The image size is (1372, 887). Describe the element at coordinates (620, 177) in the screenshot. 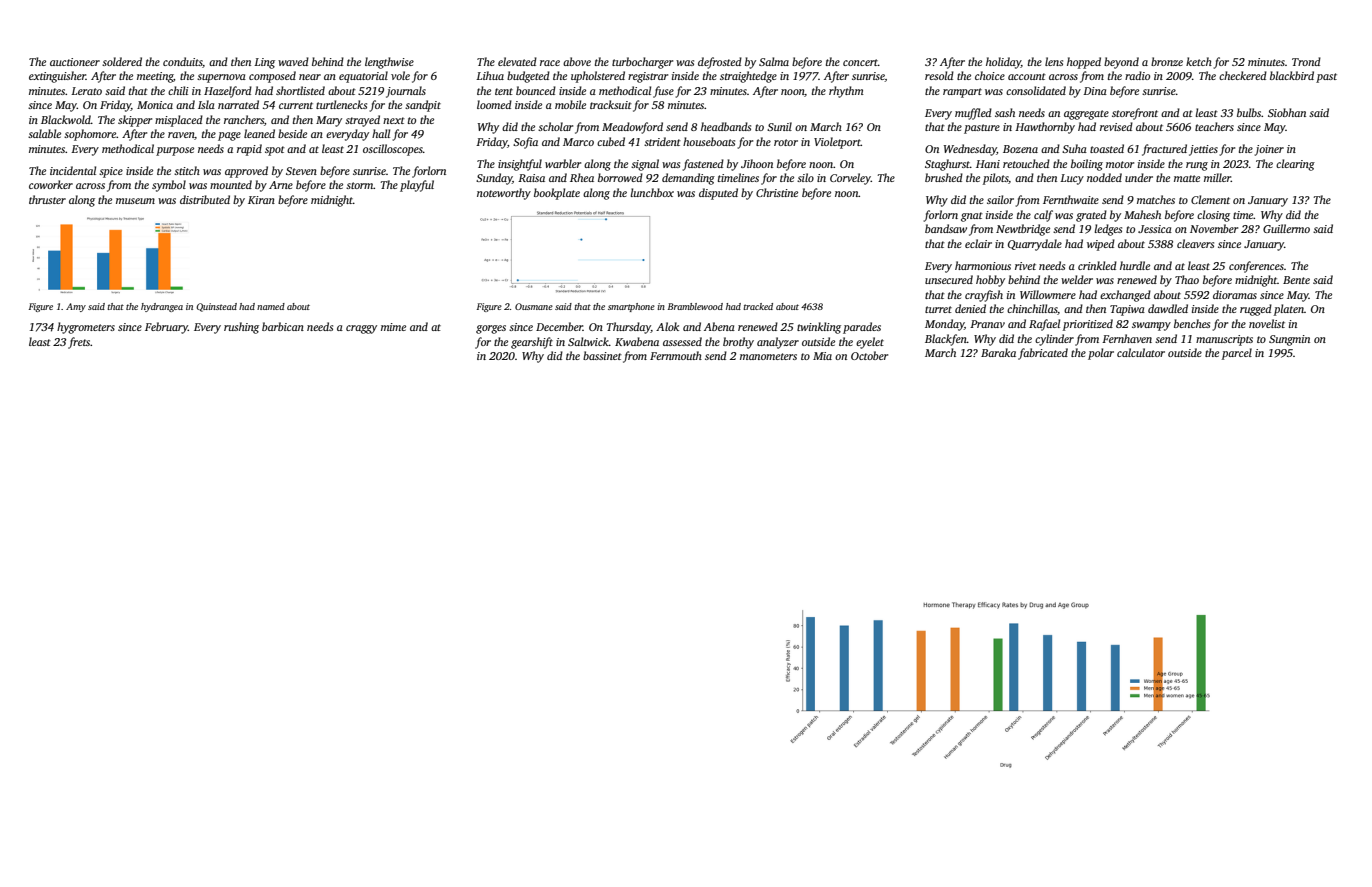

I see `borrowed` at that location.
